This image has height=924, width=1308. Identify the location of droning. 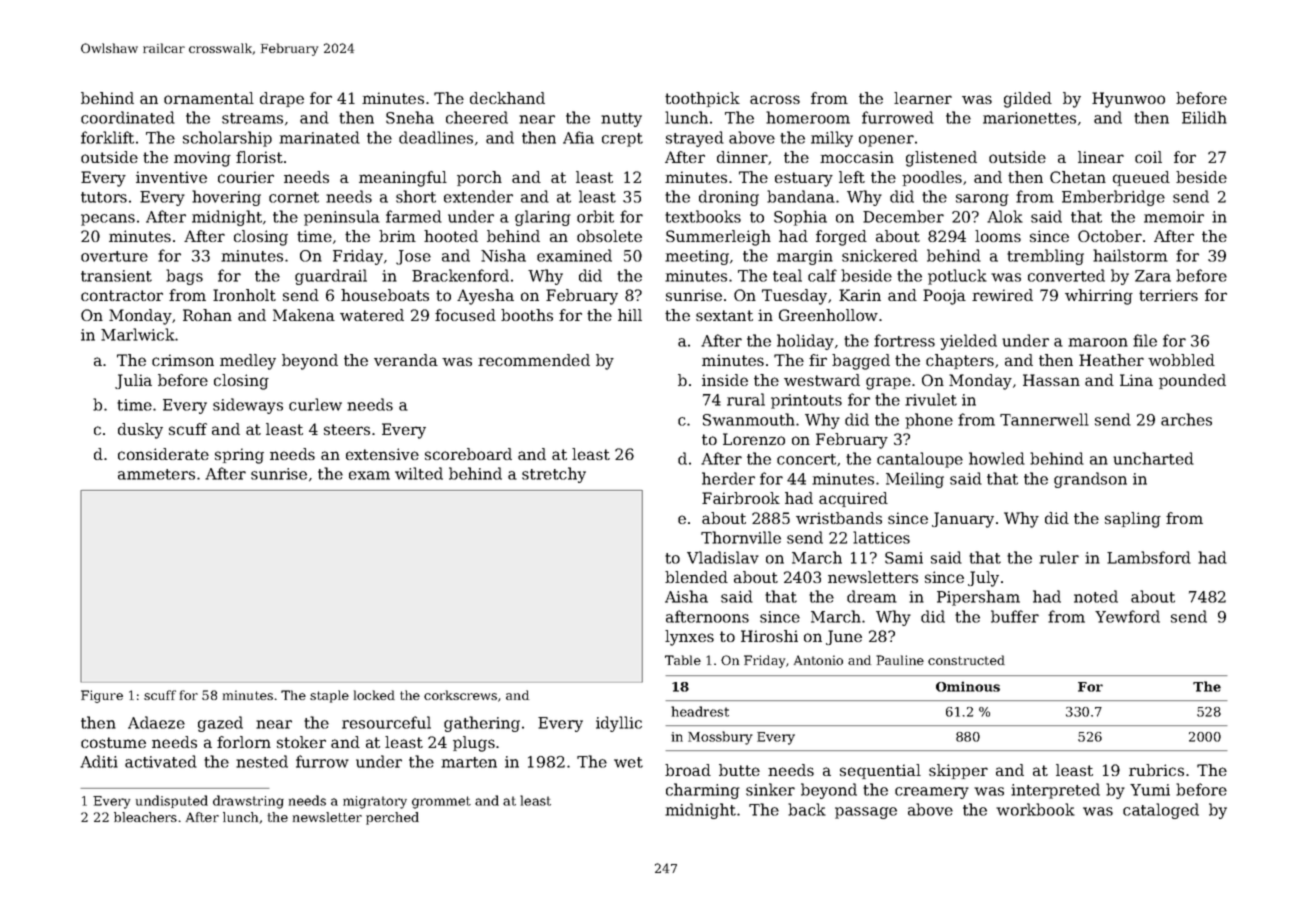
(729, 198).
